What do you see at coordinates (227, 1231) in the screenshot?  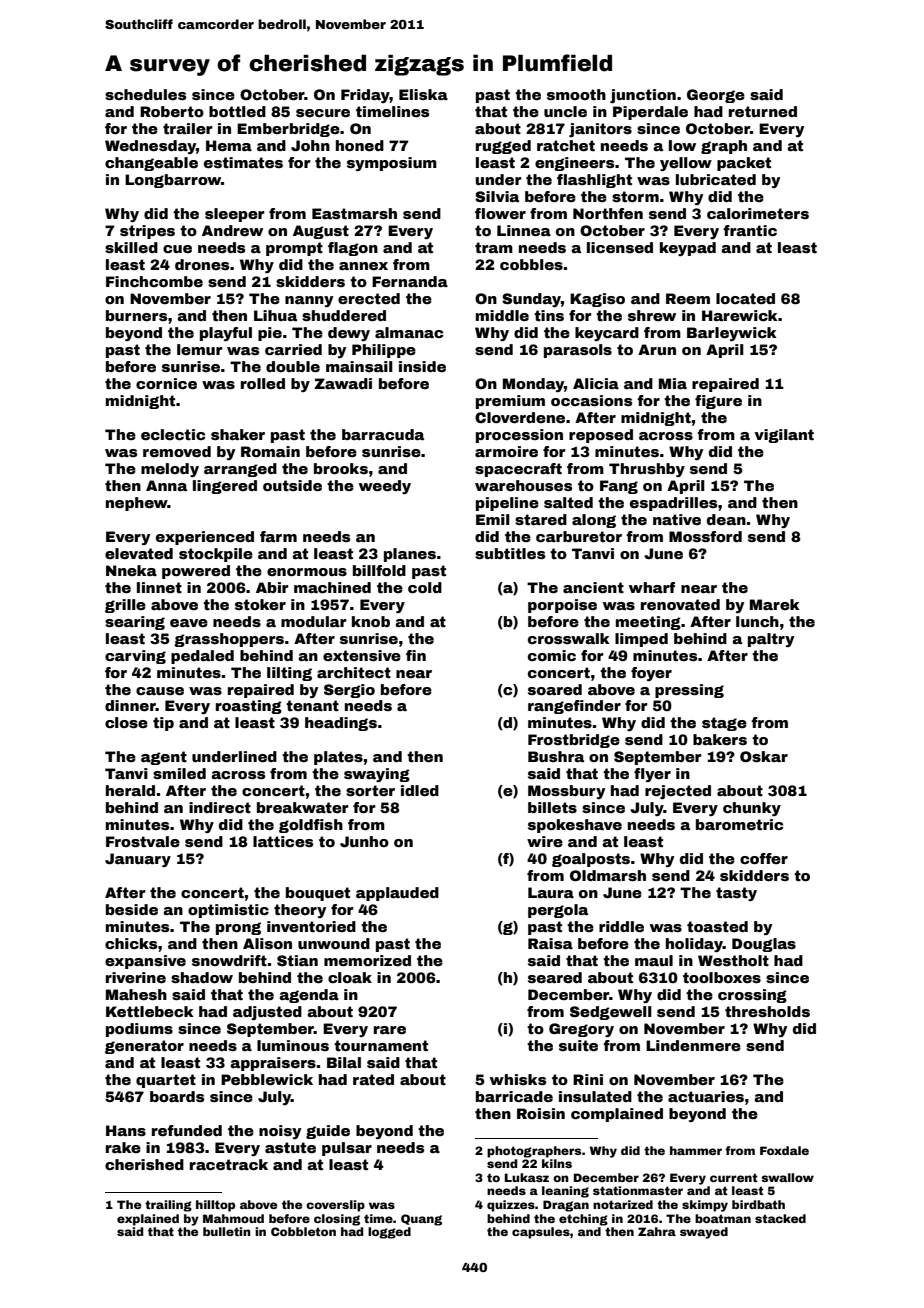 I see `bulletin` at bounding box center [227, 1231].
